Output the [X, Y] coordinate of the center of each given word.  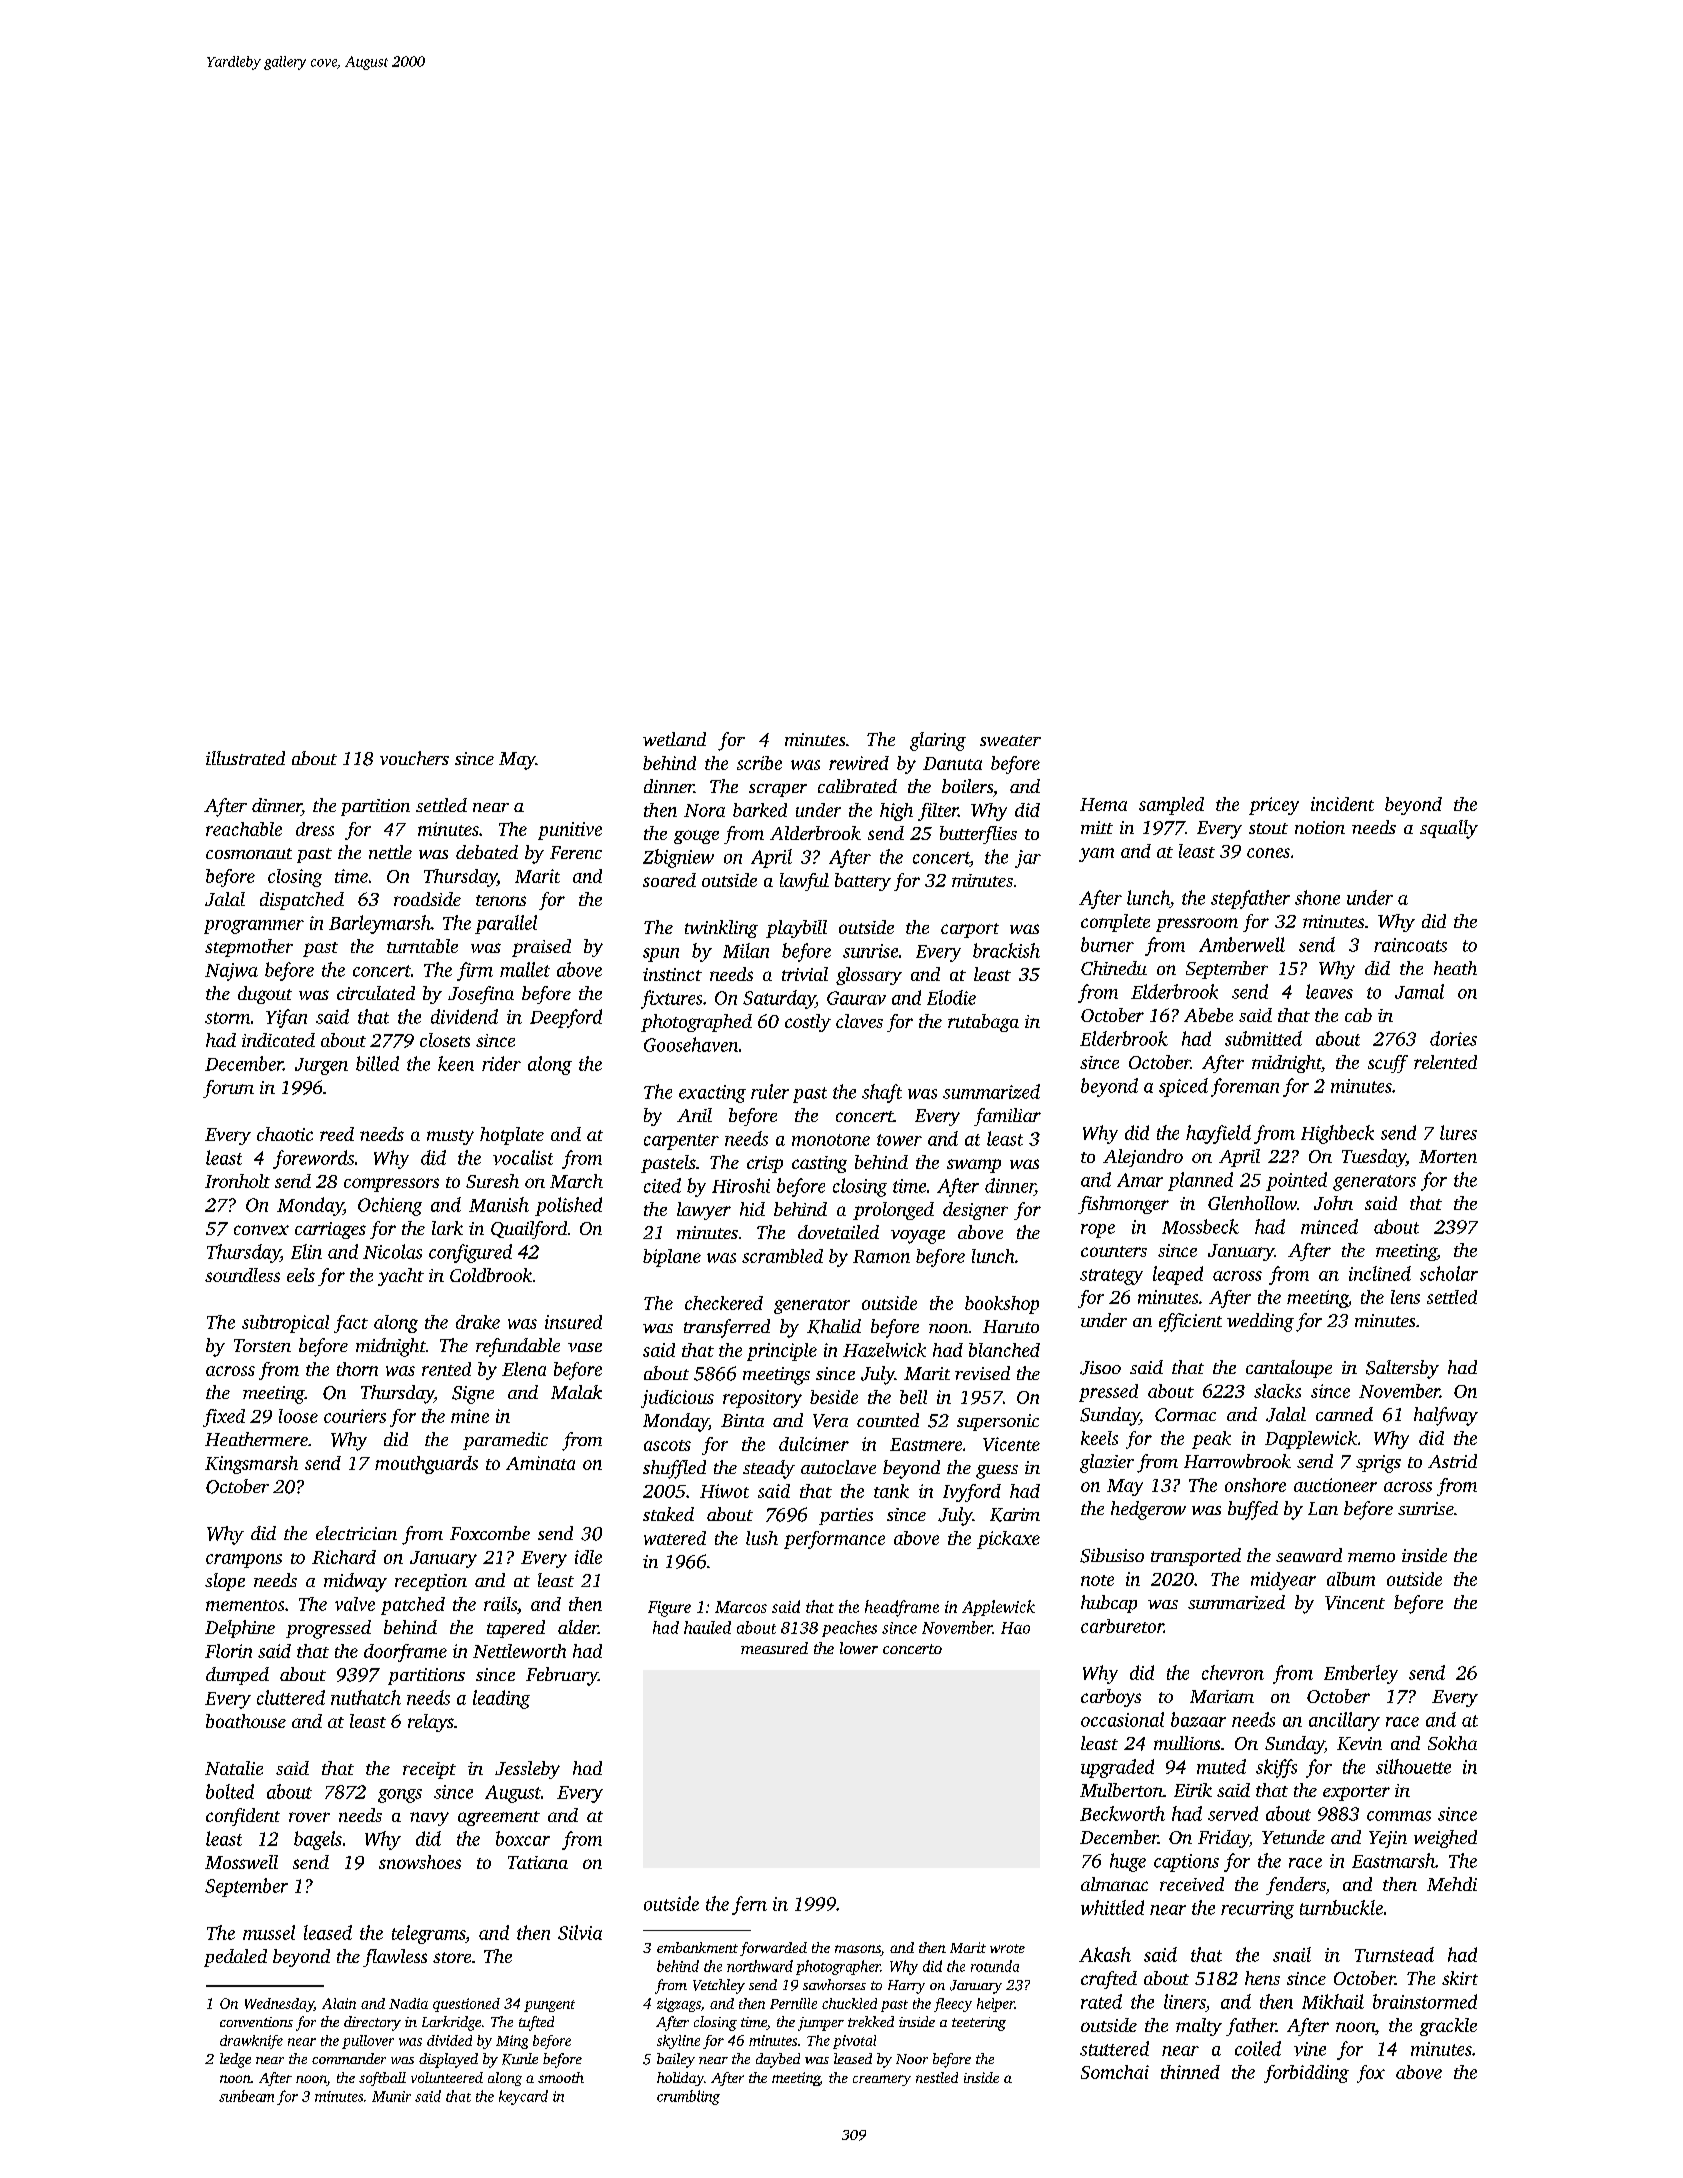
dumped [237, 1676]
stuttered [1114, 2048]
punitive [570, 831]
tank [891, 1491]
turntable [422, 946]
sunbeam [246, 2096]
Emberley [1361, 1674]
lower [859, 1648]
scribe [759, 763]
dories [1453, 1038]
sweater [1010, 740]
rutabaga [983, 1023]
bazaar [1198, 1719]
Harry [906, 1987]
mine [470, 1416]
